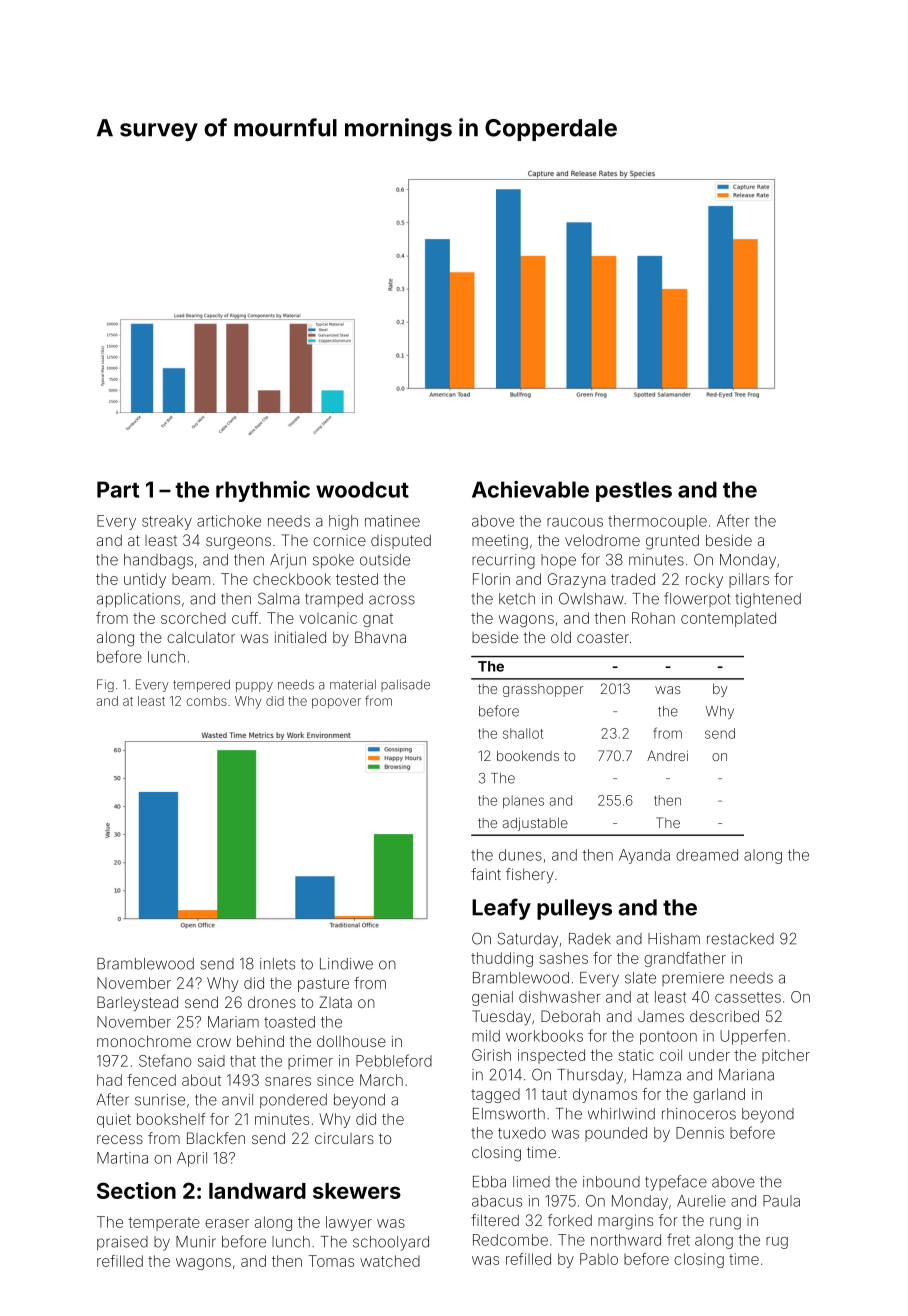  Describe the element at coordinates (724, 1016) in the screenshot. I see `described` at that location.
